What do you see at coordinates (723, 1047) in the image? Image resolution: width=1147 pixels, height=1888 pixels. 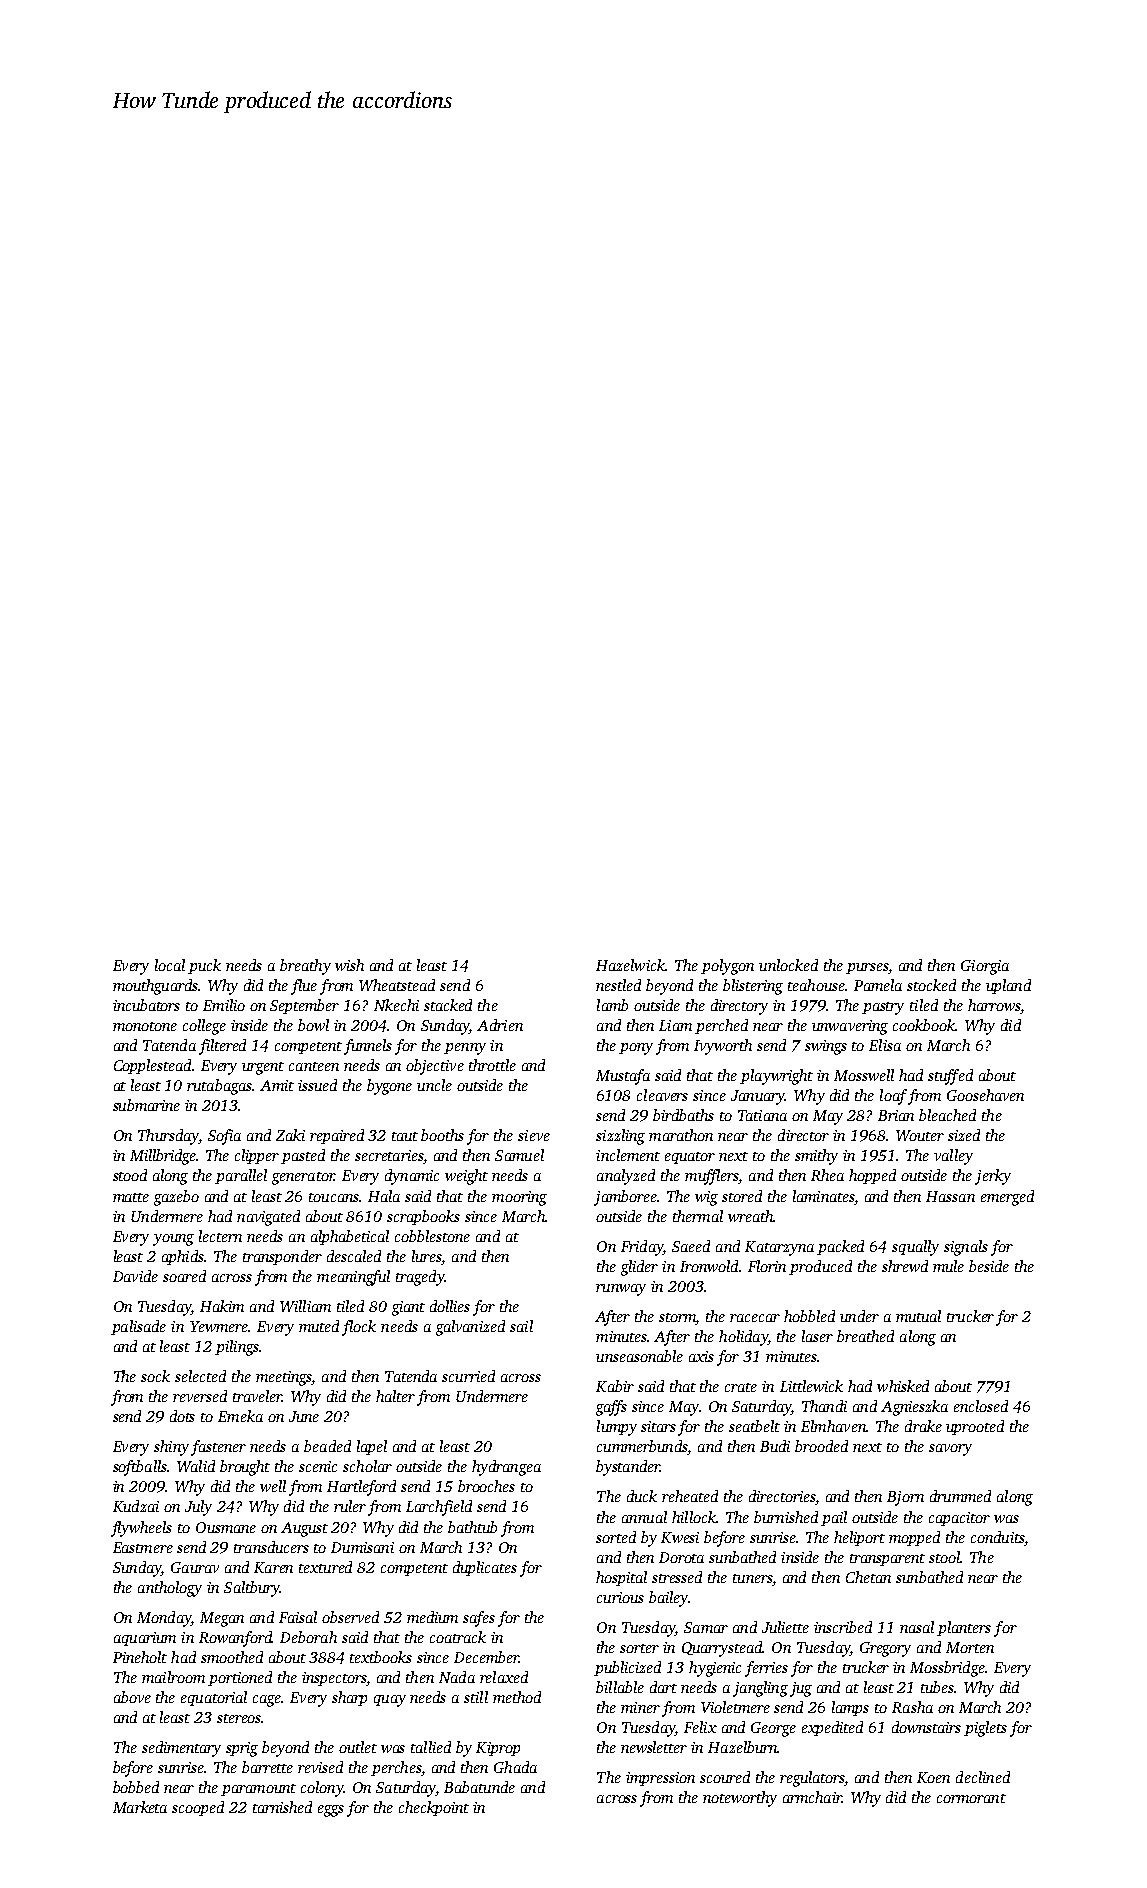 I see `Ivyworth` at bounding box center [723, 1047].
